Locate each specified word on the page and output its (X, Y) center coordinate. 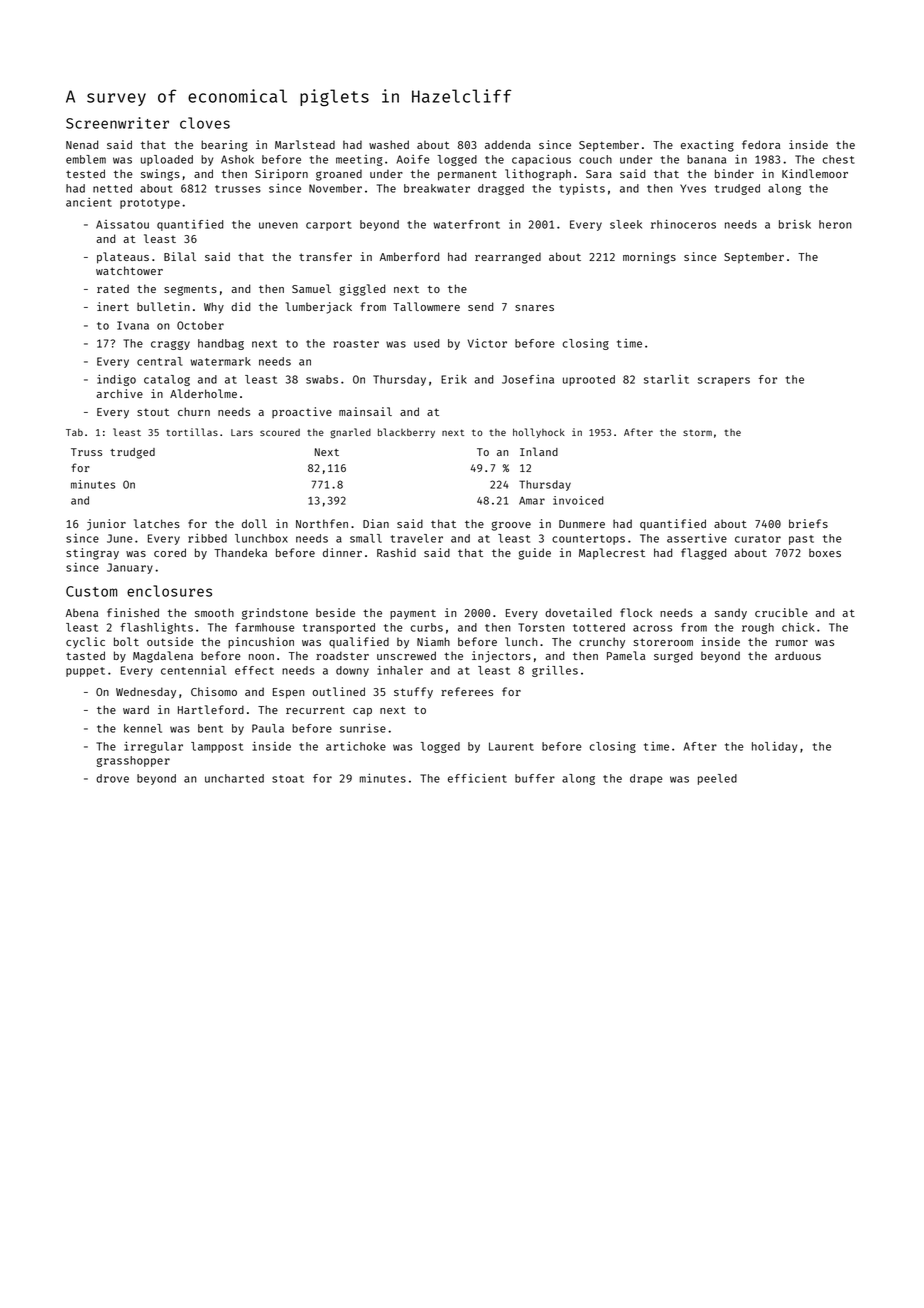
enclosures (169, 591)
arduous (798, 655)
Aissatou (122, 224)
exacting (707, 146)
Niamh (433, 641)
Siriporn (281, 175)
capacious (541, 160)
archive (119, 393)
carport (329, 226)
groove (511, 526)
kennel (143, 728)
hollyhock (539, 433)
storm (697, 433)
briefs (808, 523)
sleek (626, 224)
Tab (74, 432)
